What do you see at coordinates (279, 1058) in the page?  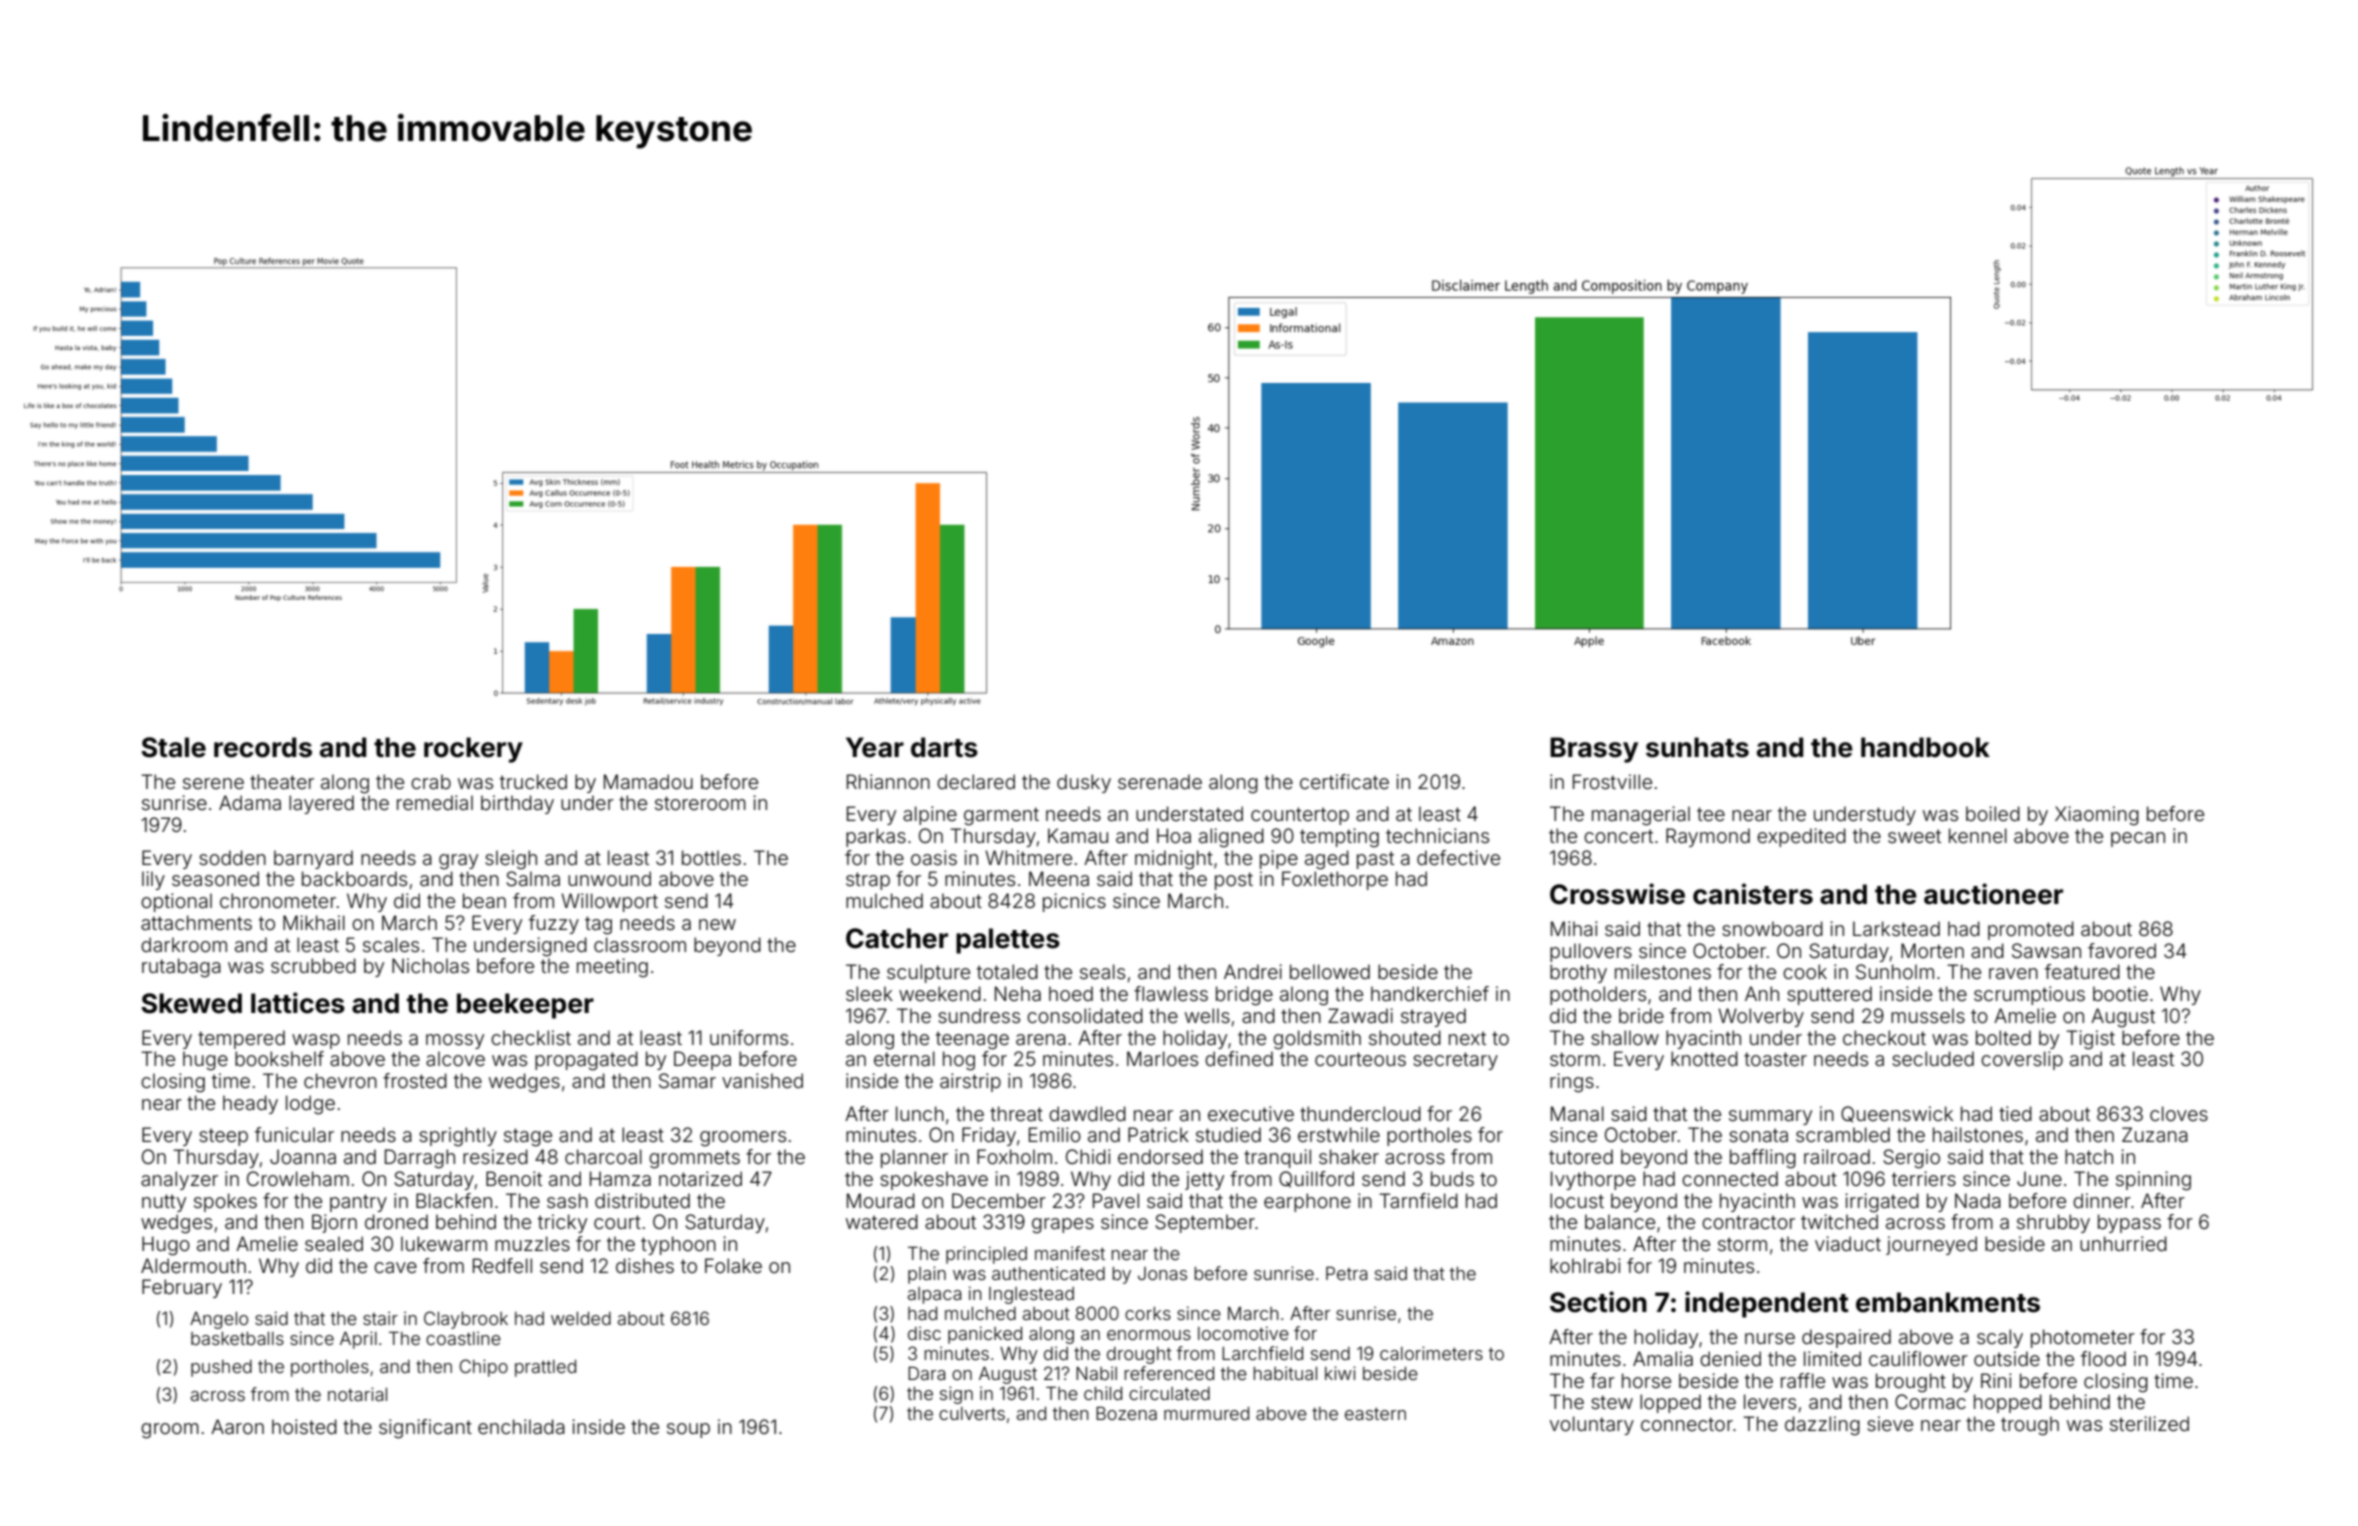 I see `bookshelf` at bounding box center [279, 1058].
